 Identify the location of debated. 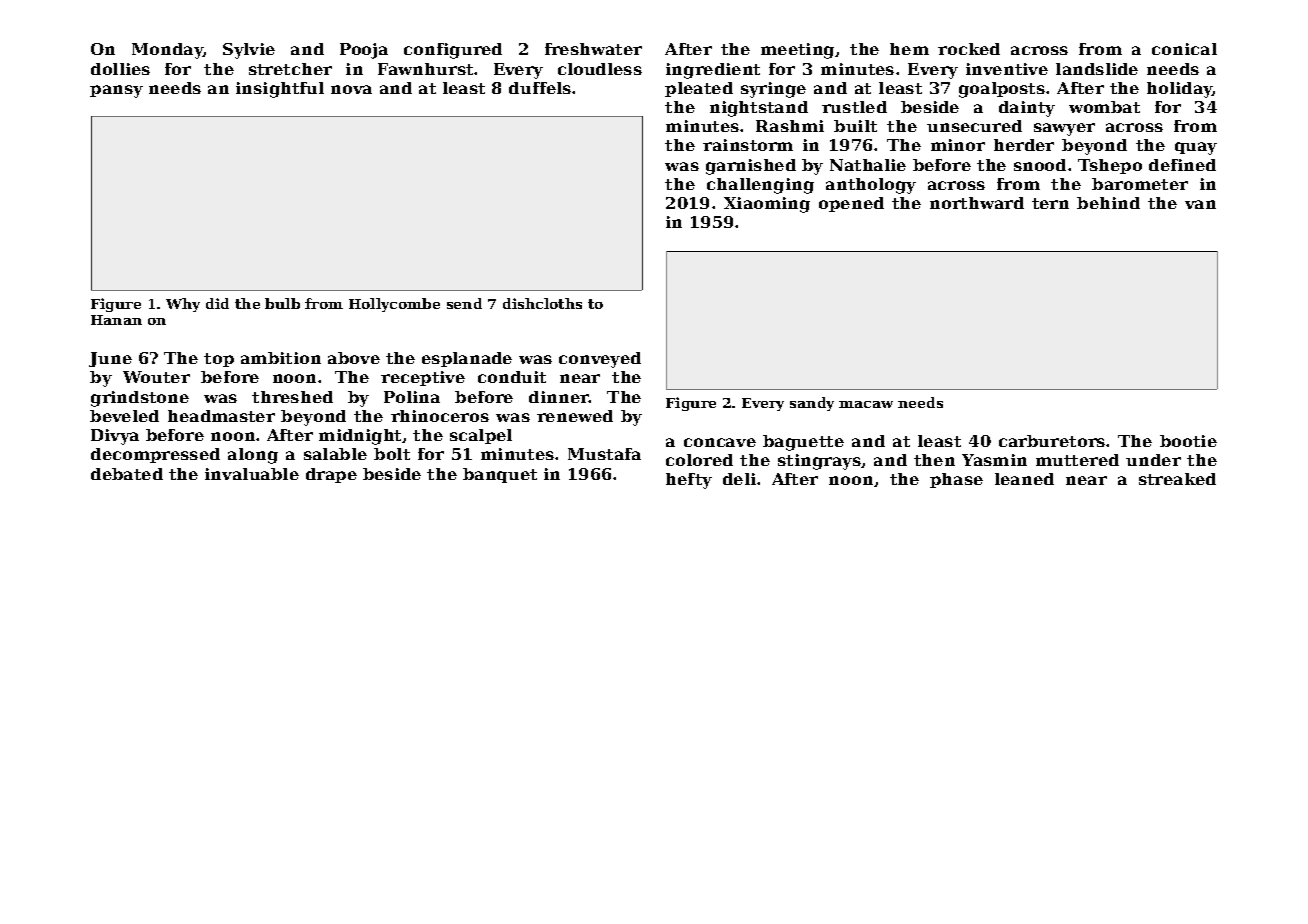
(127, 474).
